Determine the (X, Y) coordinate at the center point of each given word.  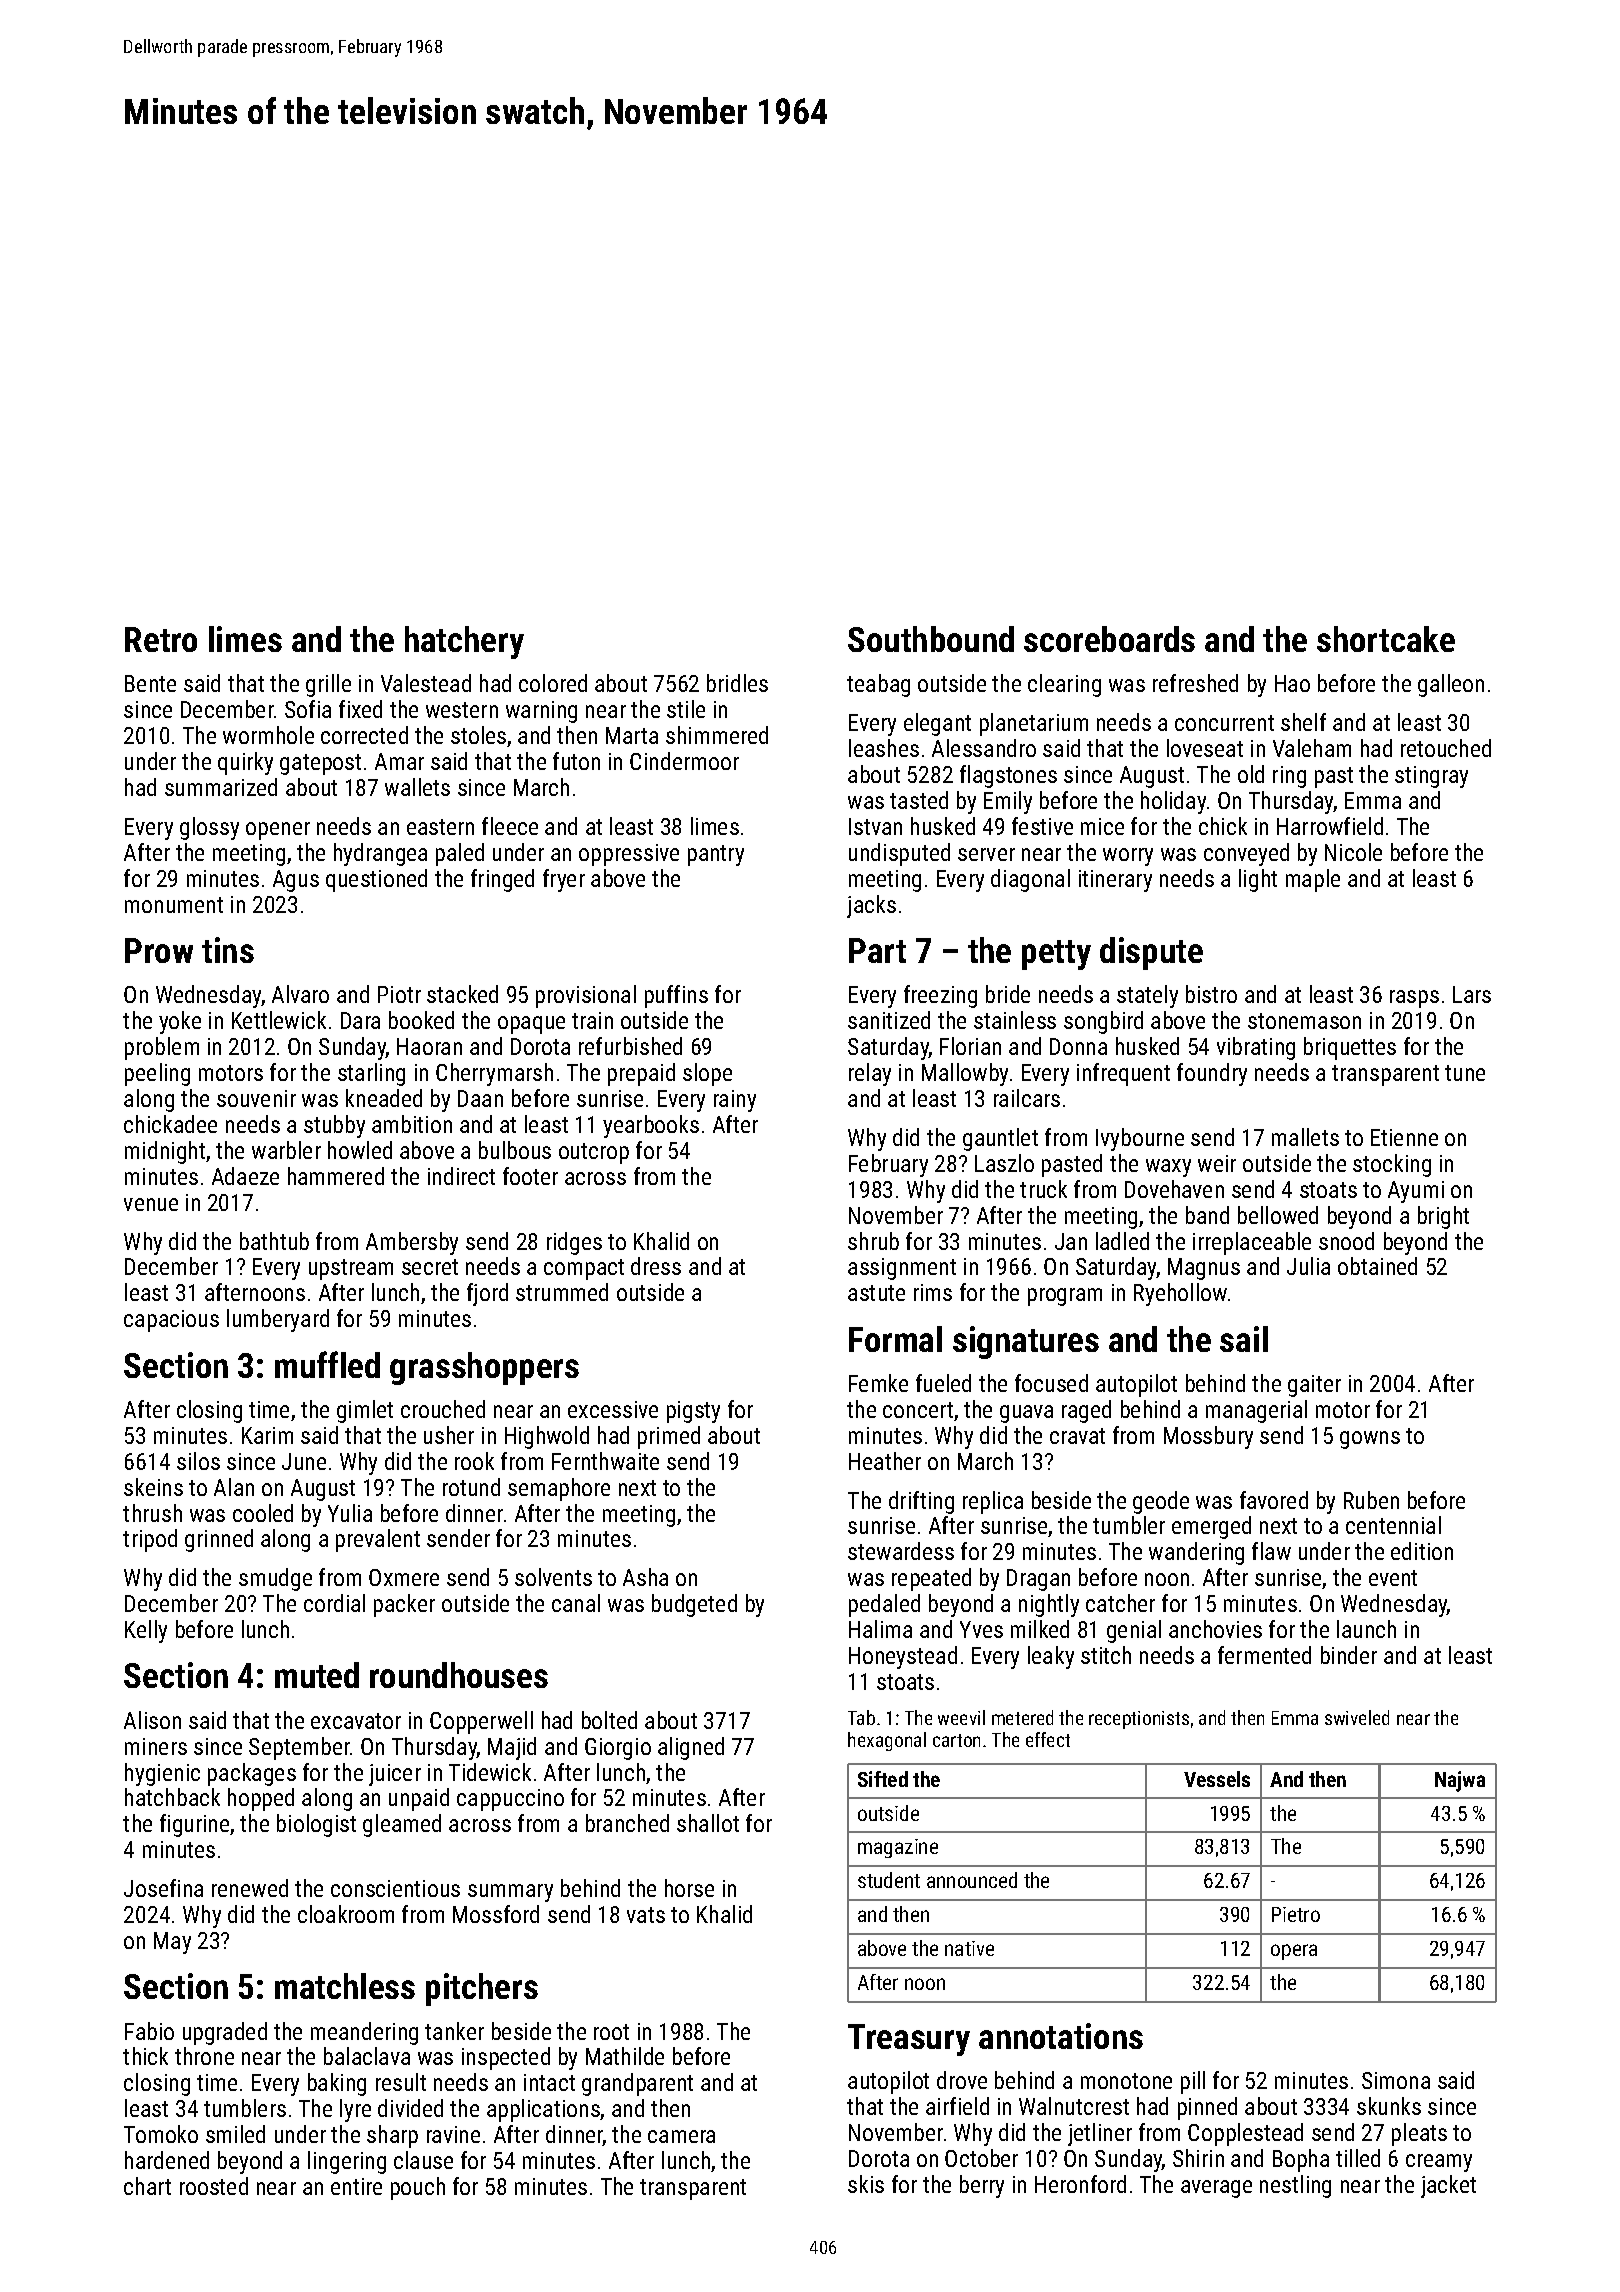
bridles (737, 683)
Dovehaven (1174, 1189)
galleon (1451, 685)
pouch (418, 2188)
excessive (613, 1409)
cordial (334, 1603)
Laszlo (1004, 1163)
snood (1346, 1241)
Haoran (429, 1046)
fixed (360, 709)
